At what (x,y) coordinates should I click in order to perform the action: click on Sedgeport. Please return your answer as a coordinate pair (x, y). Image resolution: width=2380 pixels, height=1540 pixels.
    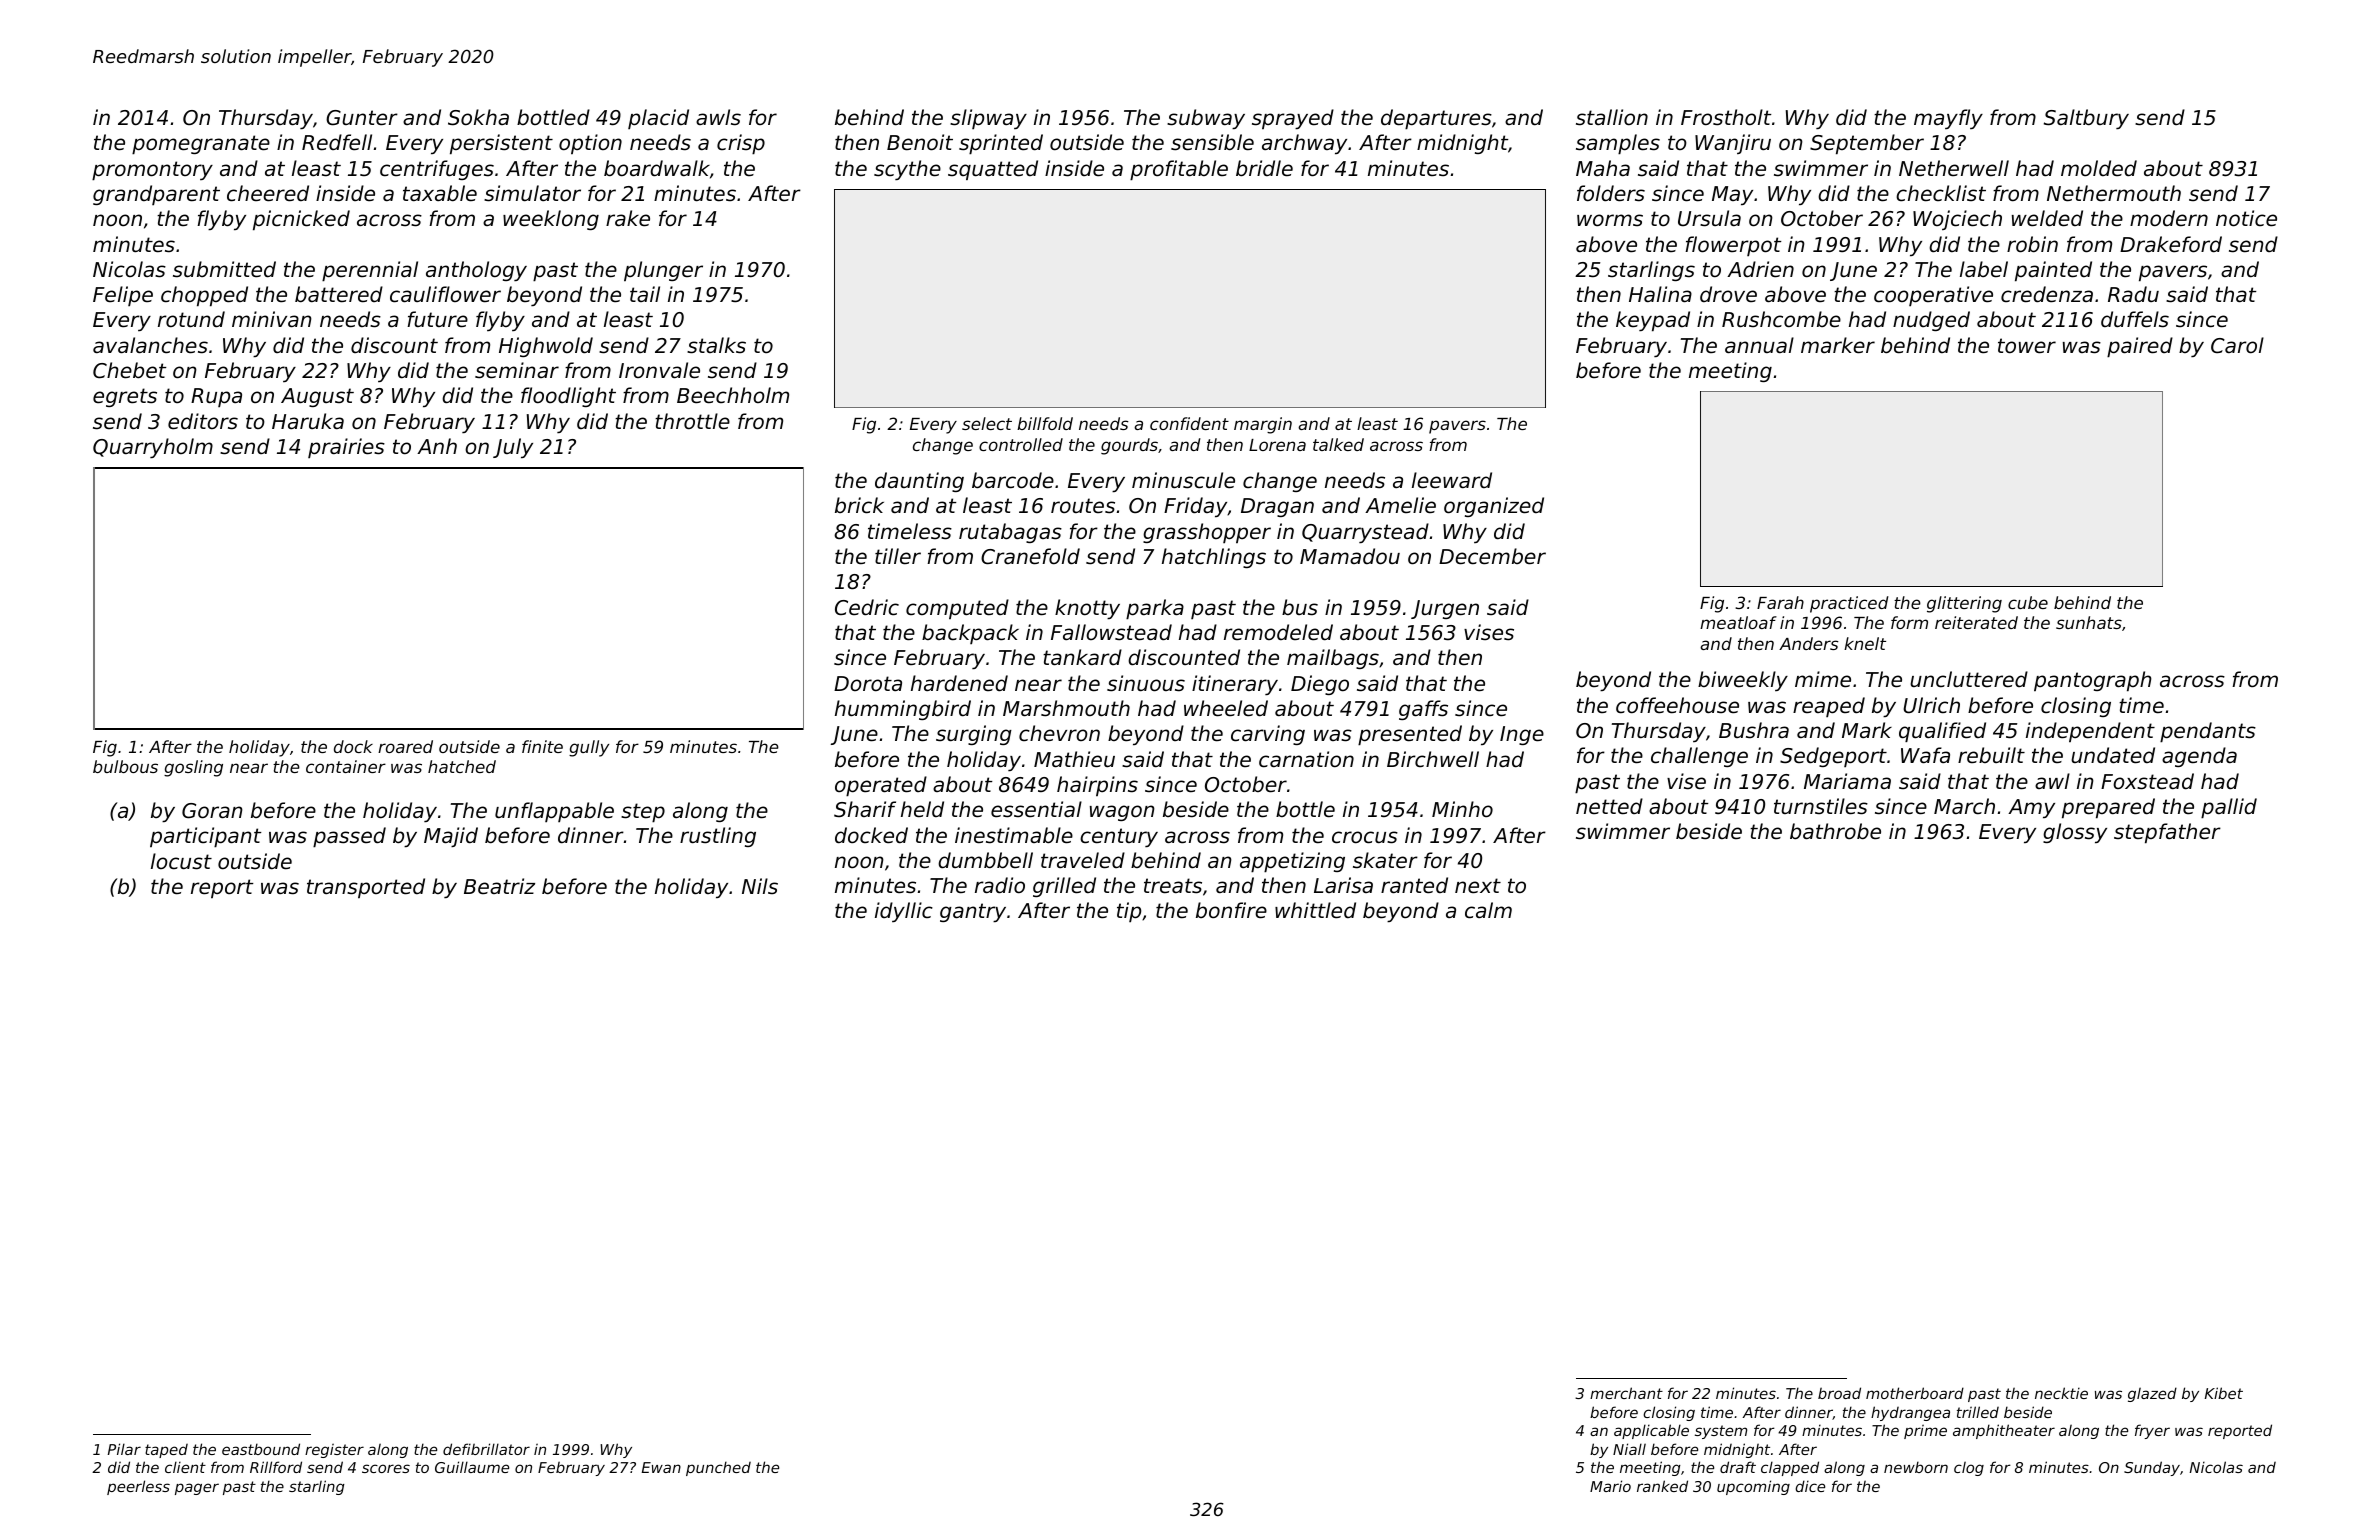
    Looking at the image, I should click on (1833, 757).
